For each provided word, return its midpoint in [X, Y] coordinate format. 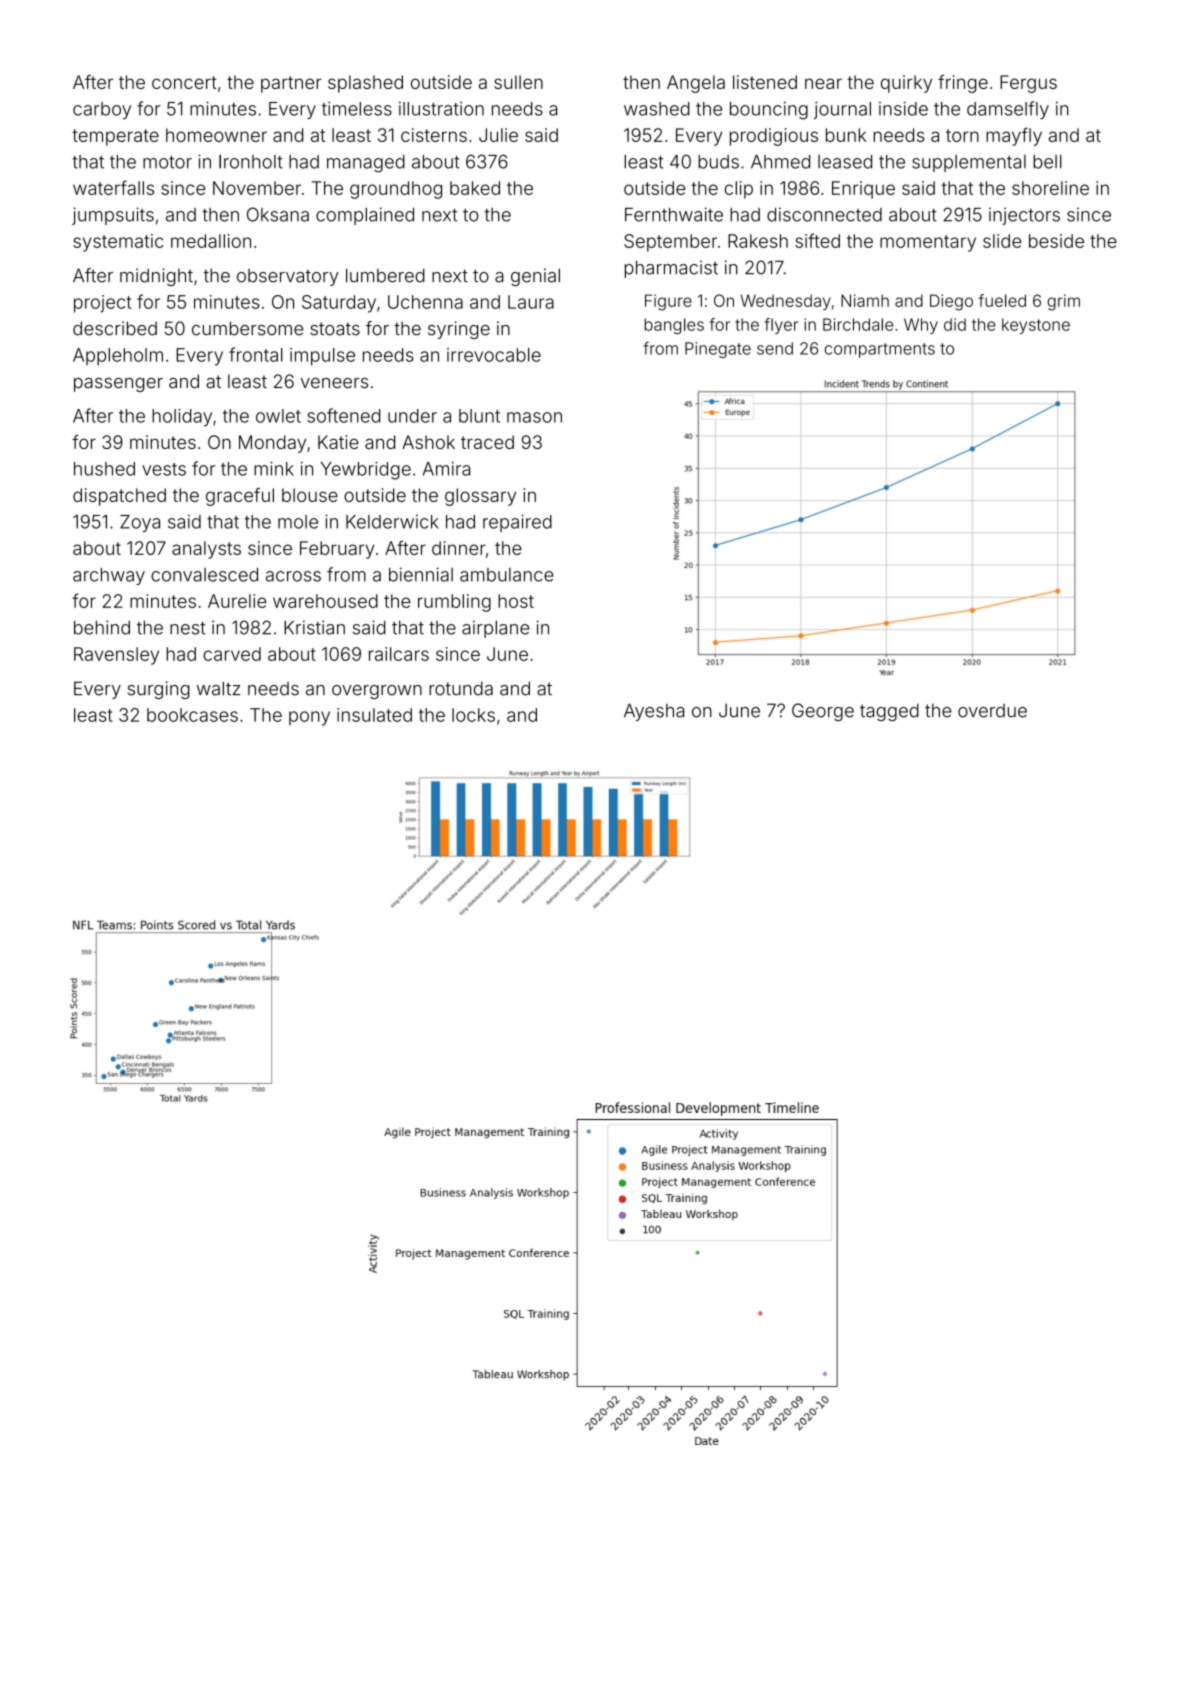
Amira [446, 469]
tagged [889, 712]
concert [184, 82]
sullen [518, 82]
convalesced [204, 575]
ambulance [507, 575]
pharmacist [671, 269]
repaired [517, 523]
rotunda [461, 688]
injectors [1024, 216]
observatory [288, 277]
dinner [459, 548]
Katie [338, 442]
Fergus [1028, 84]
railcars [399, 654]
